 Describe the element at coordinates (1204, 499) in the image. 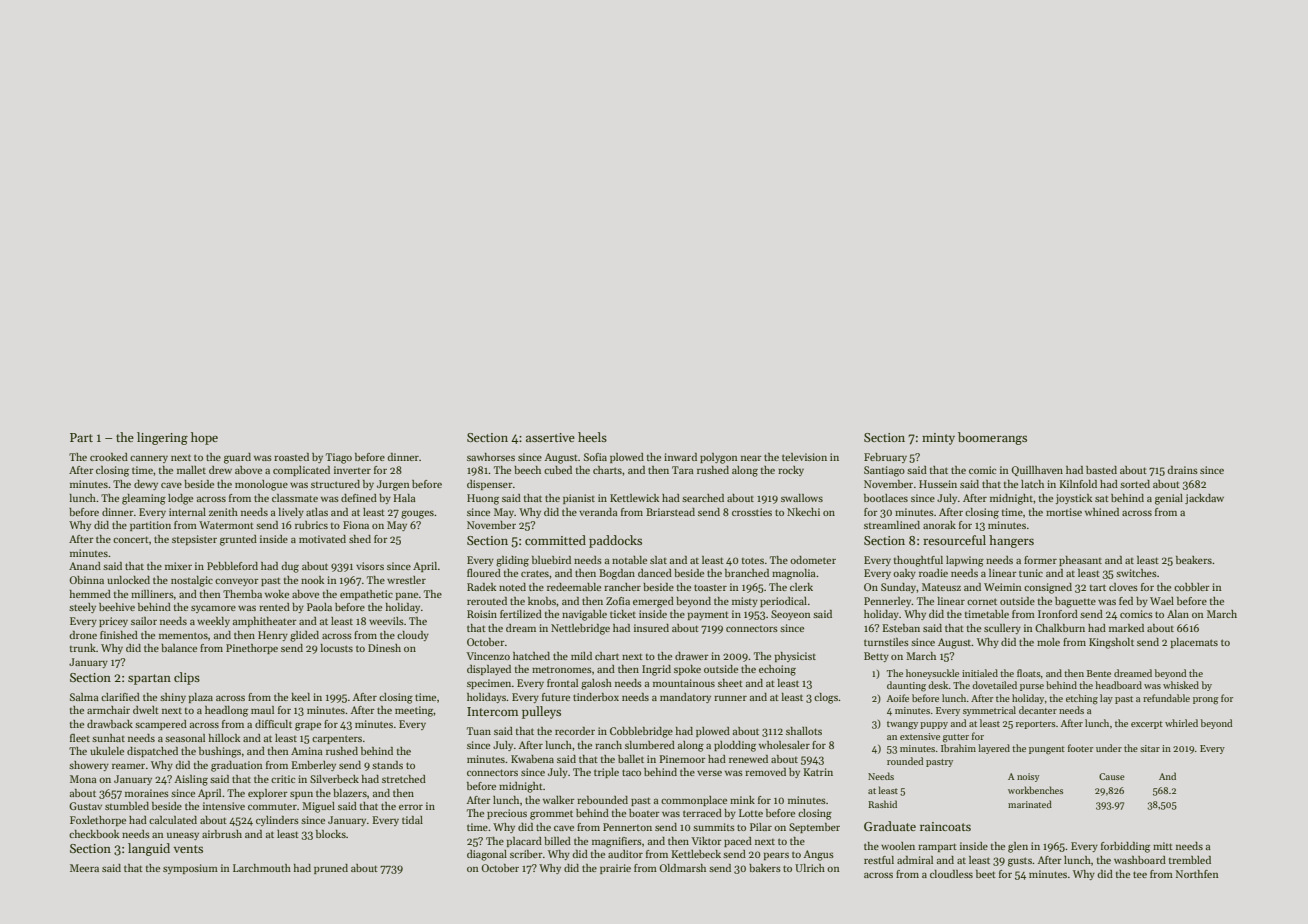

I see `jackdaw` at that location.
